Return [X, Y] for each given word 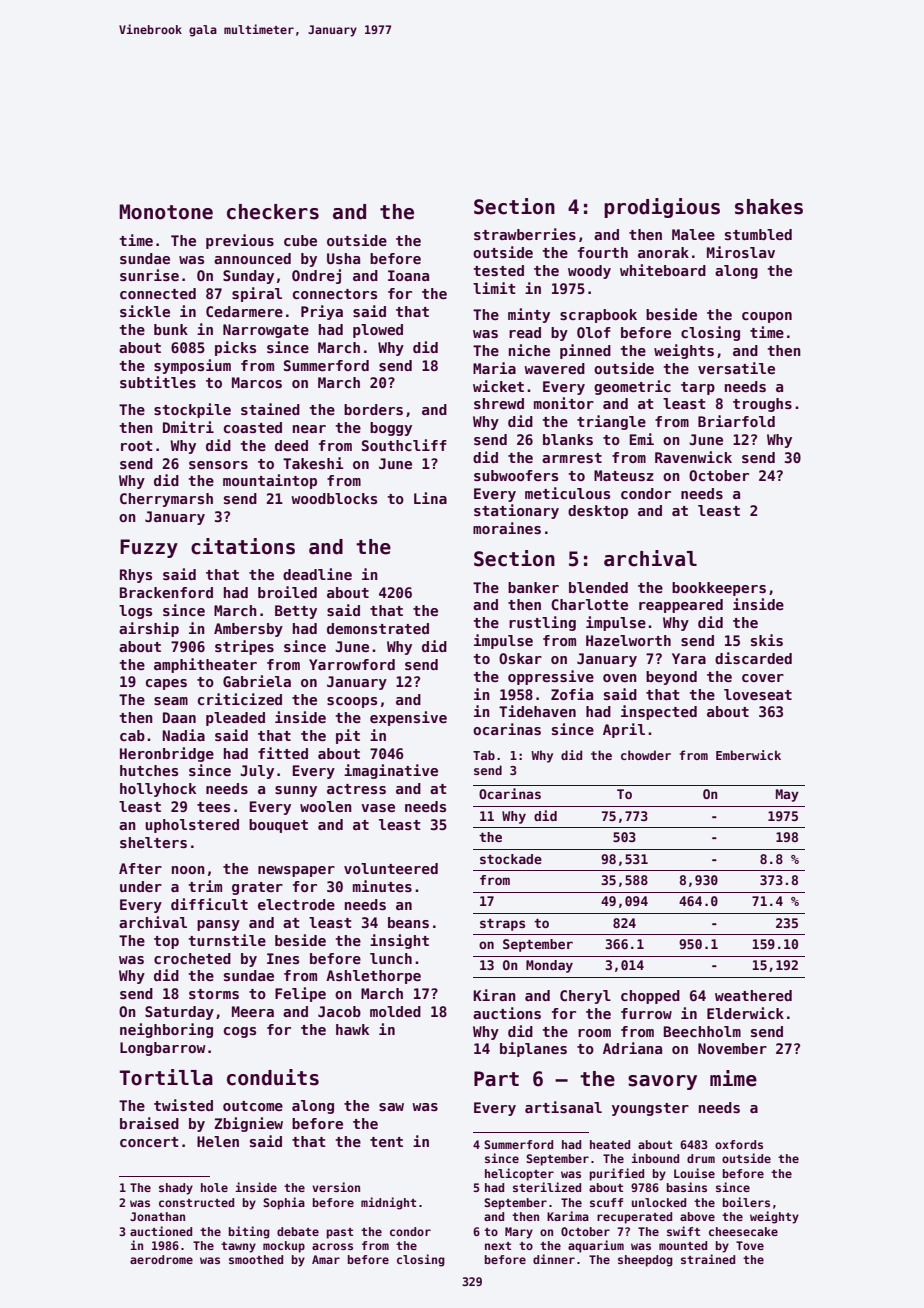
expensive [408, 718]
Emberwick [748, 755]
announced [252, 258]
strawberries [525, 234]
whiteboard [663, 270]
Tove [750, 1245]
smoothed [256, 1259]
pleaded [235, 719]
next [498, 1246]
